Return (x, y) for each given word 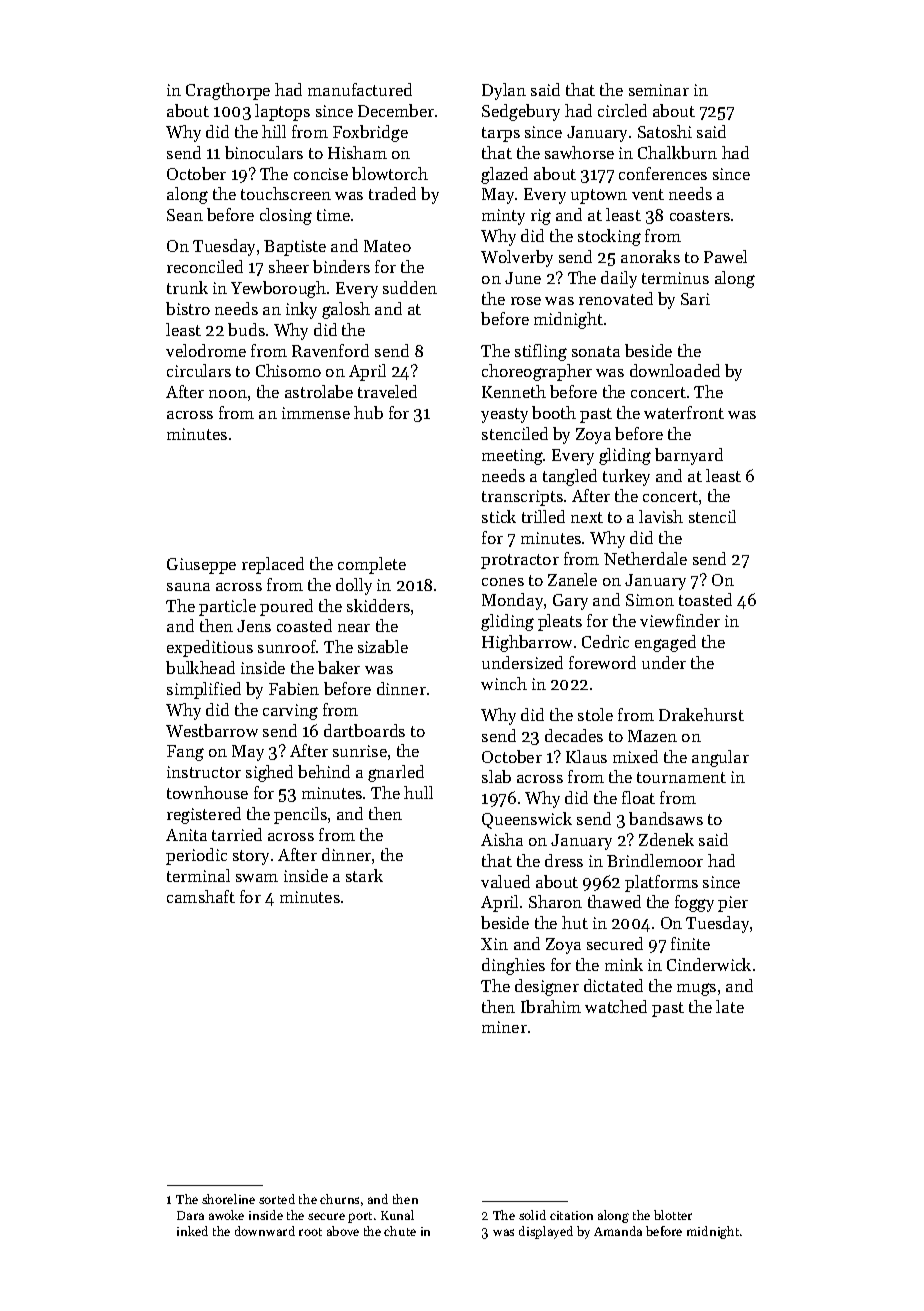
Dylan (504, 91)
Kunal (397, 1215)
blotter (673, 1215)
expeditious (210, 648)
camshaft (201, 896)
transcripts (522, 498)
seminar (659, 90)
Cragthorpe (228, 91)
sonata (596, 351)
